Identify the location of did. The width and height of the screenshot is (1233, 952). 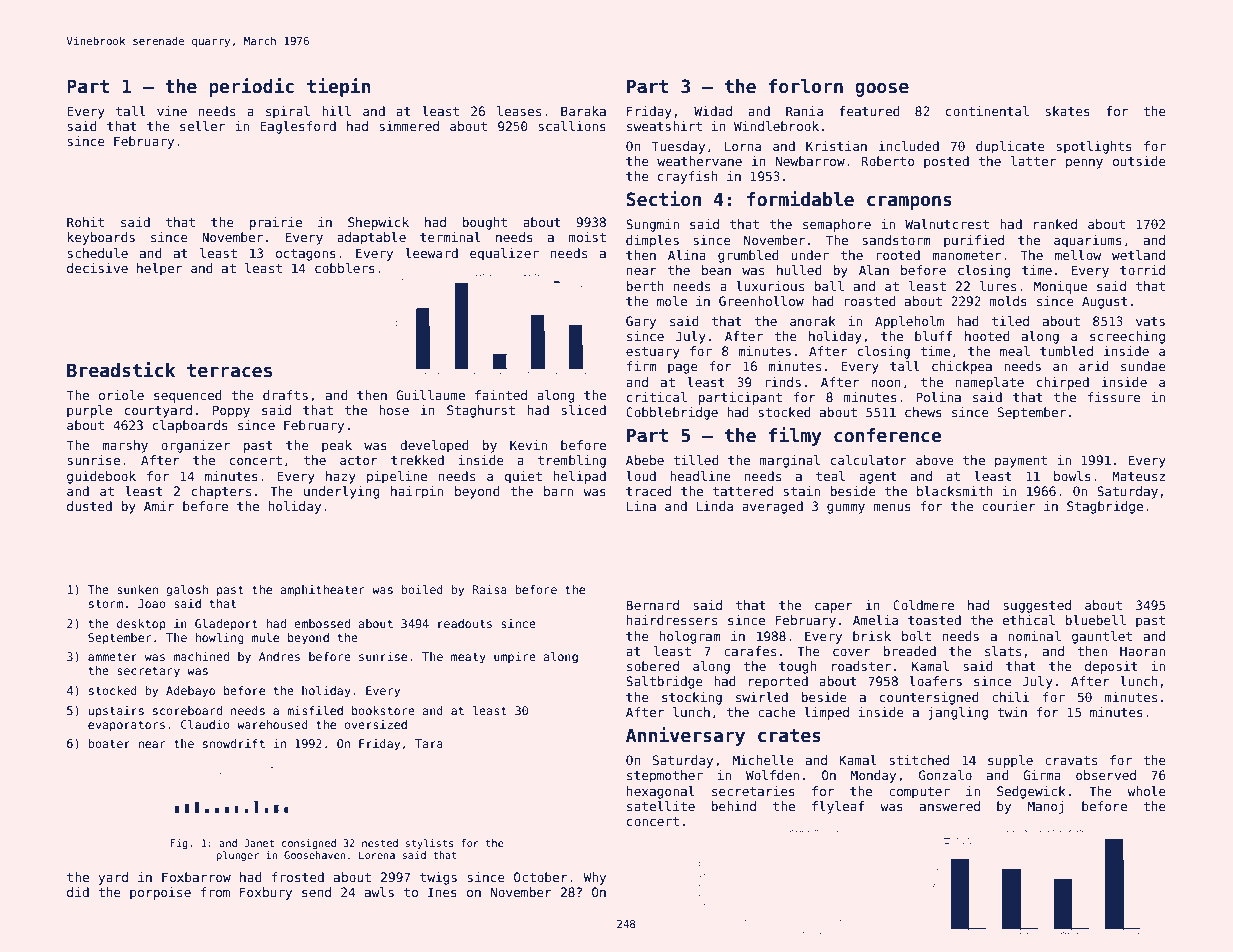
(78, 892).
